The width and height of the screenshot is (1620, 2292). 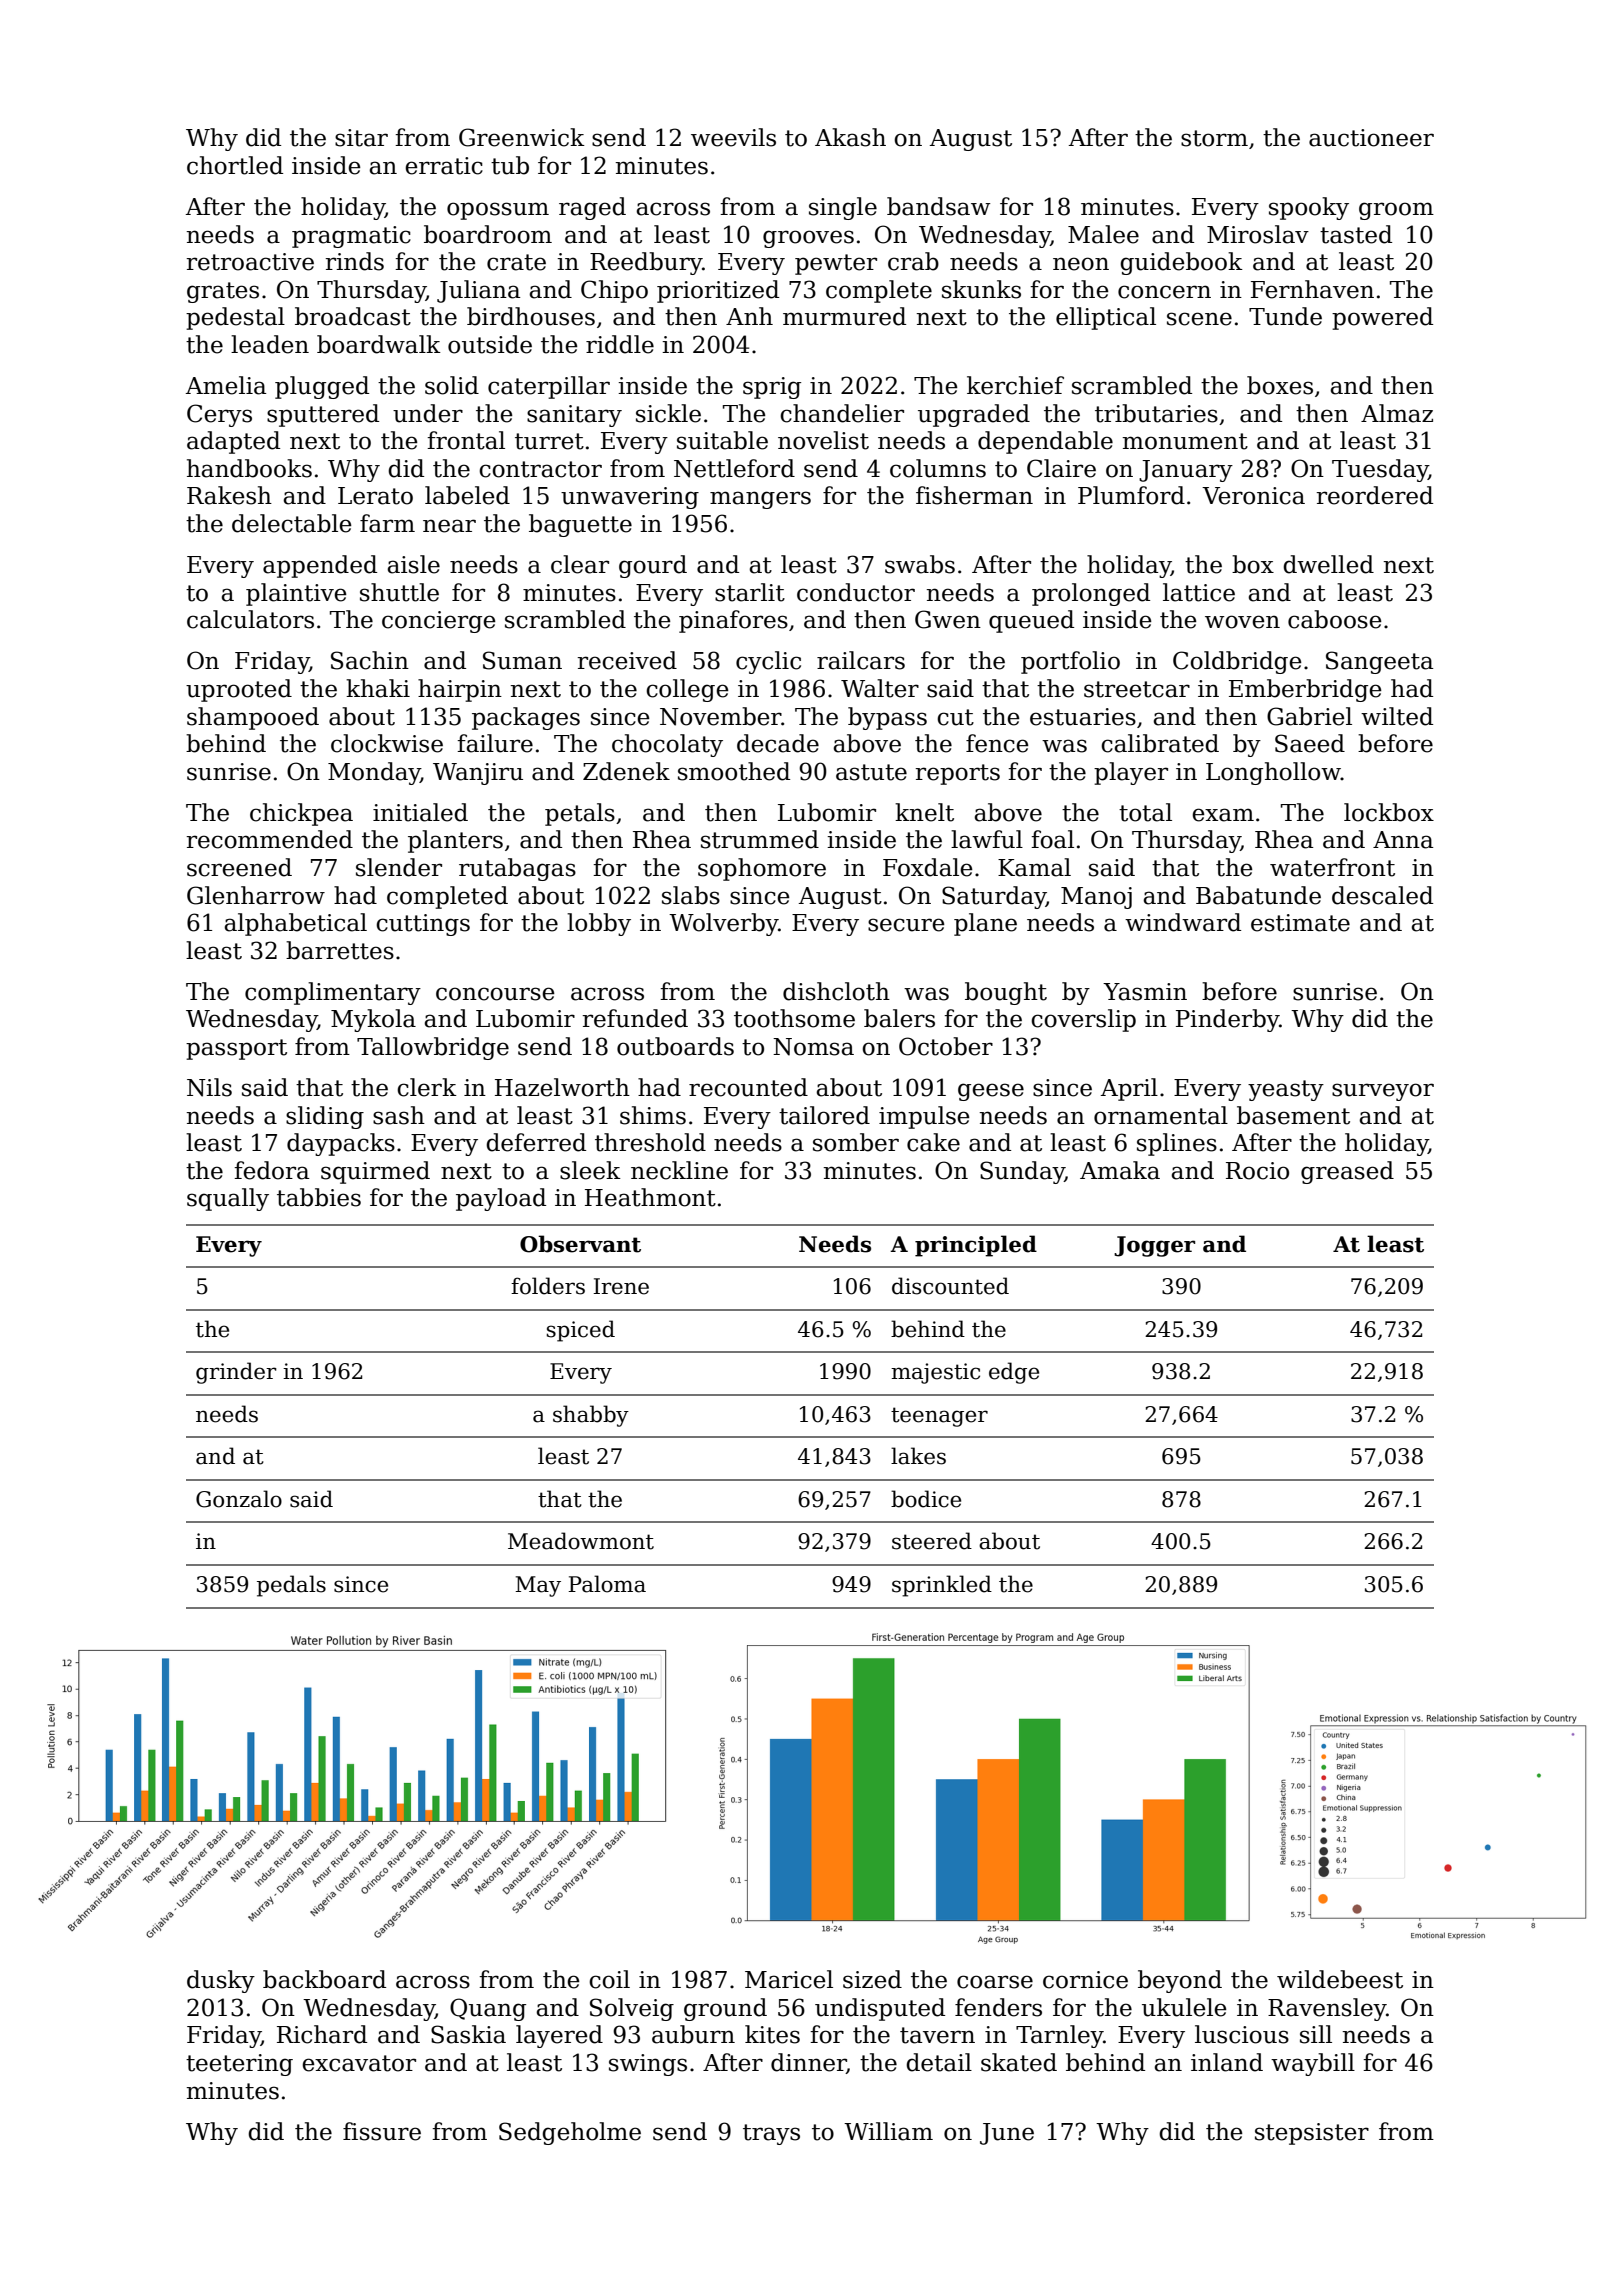 I want to click on trays, so click(x=771, y=2134).
